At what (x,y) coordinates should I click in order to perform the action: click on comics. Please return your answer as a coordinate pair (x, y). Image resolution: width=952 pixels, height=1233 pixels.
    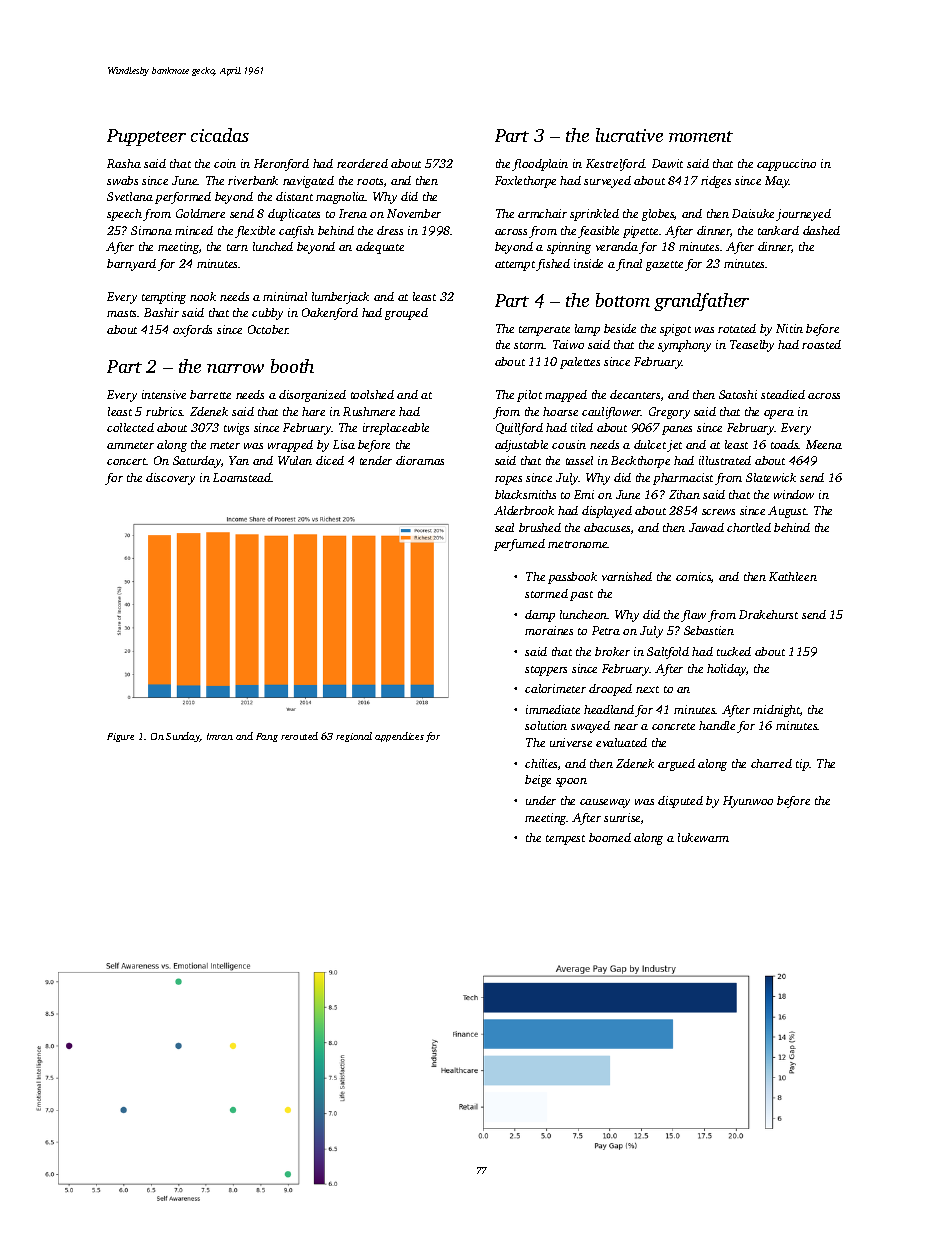
    Looking at the image, I should click on (693, 576).
